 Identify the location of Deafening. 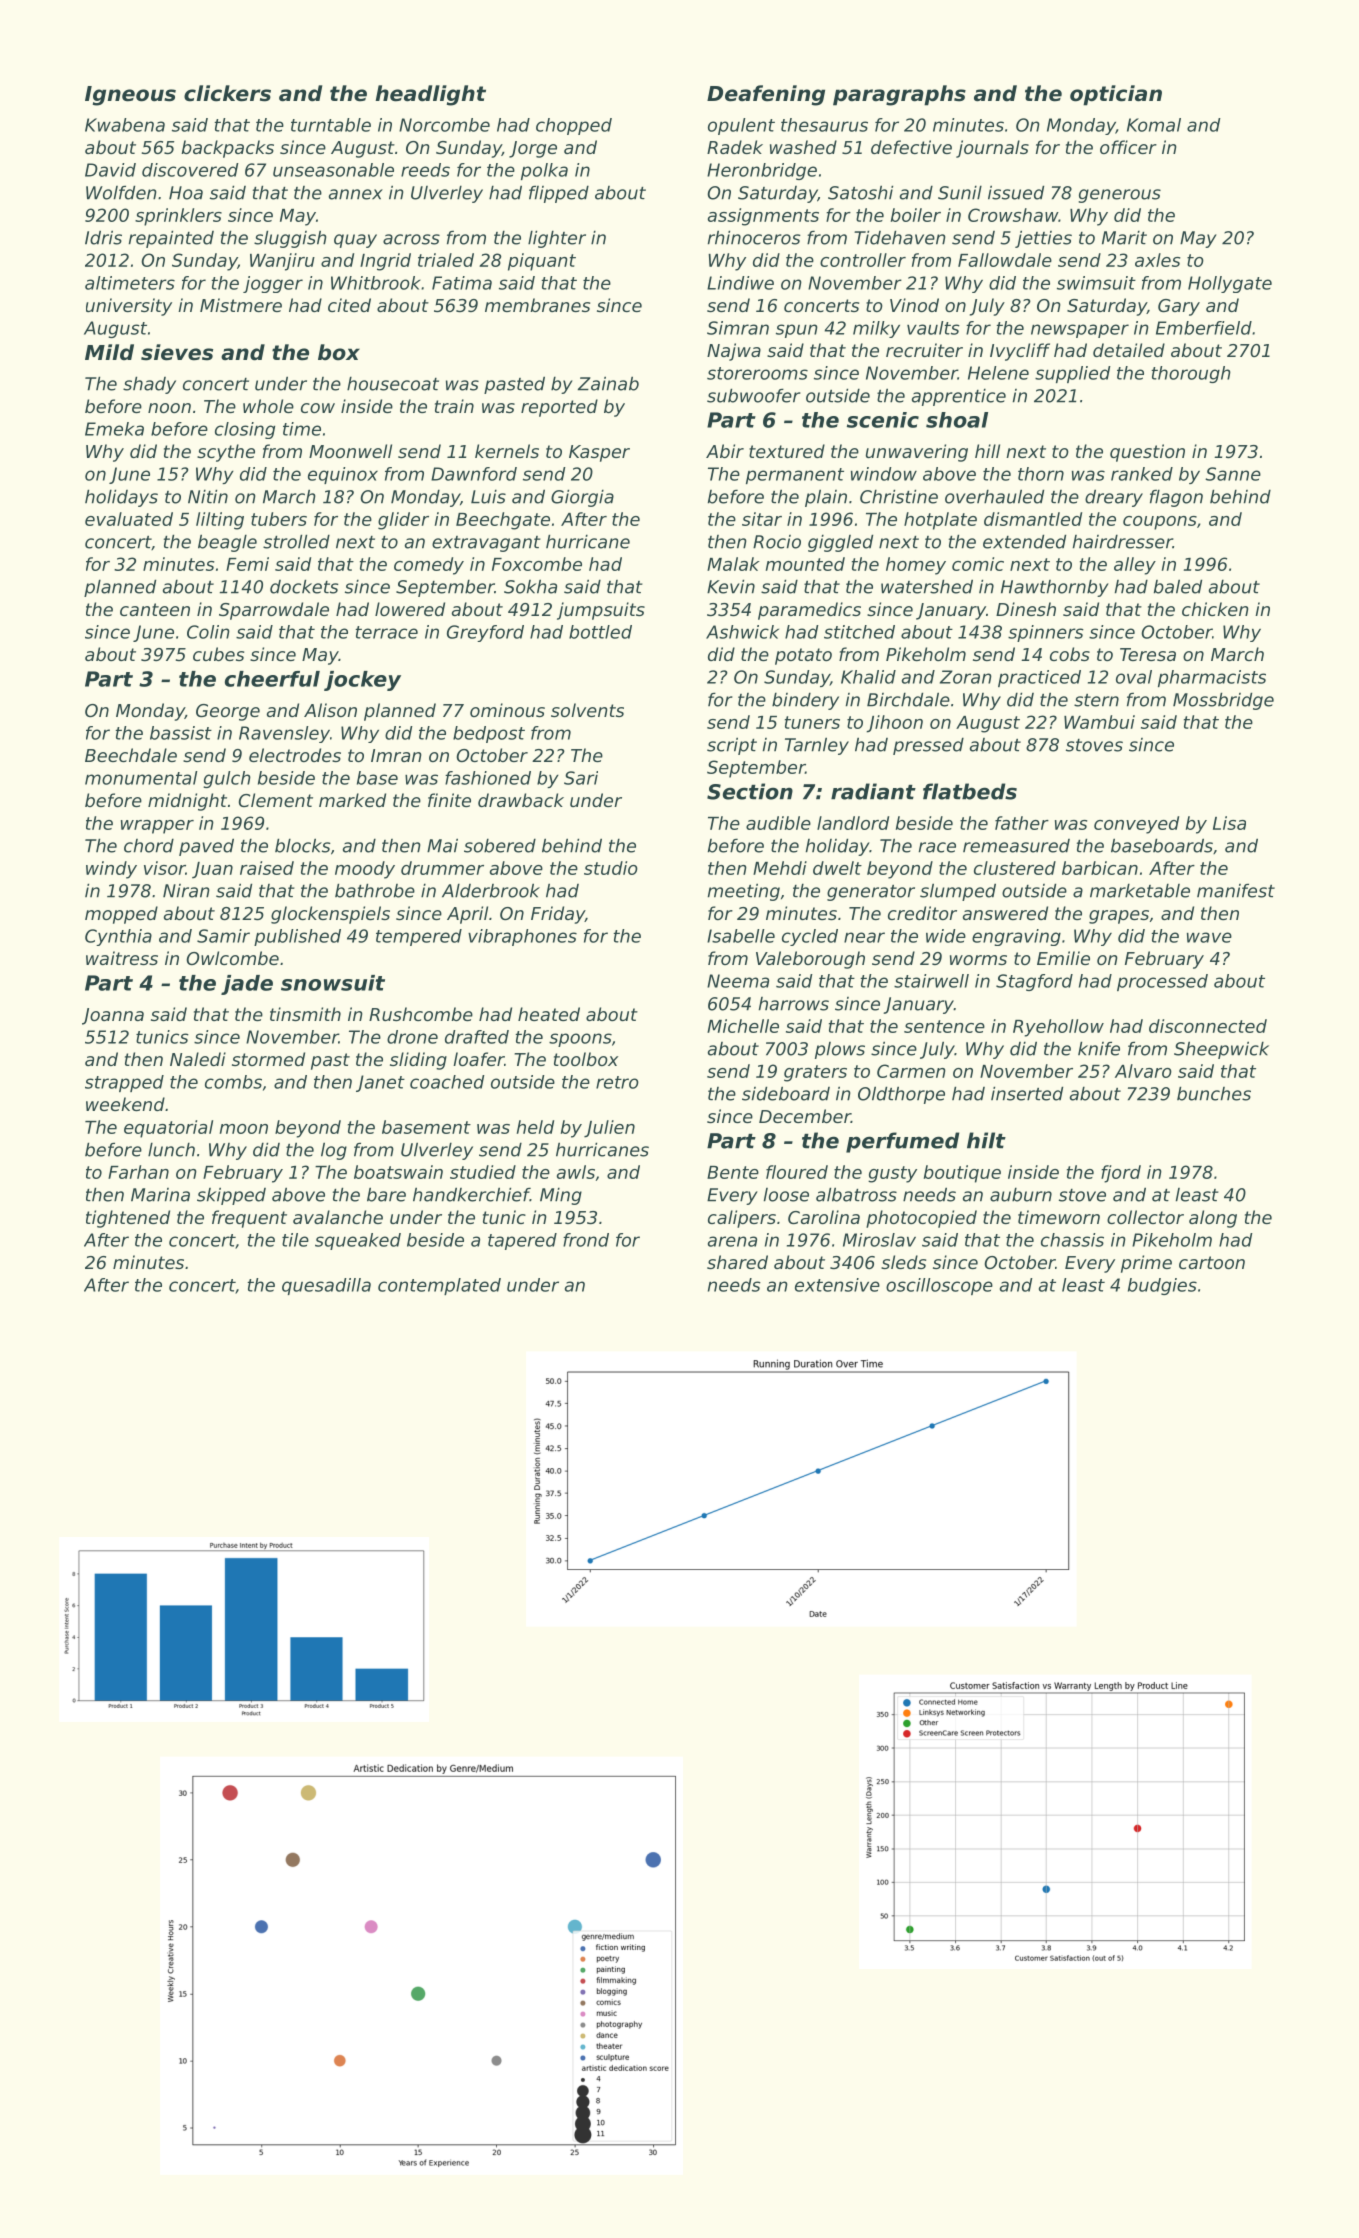
(766, 95).
